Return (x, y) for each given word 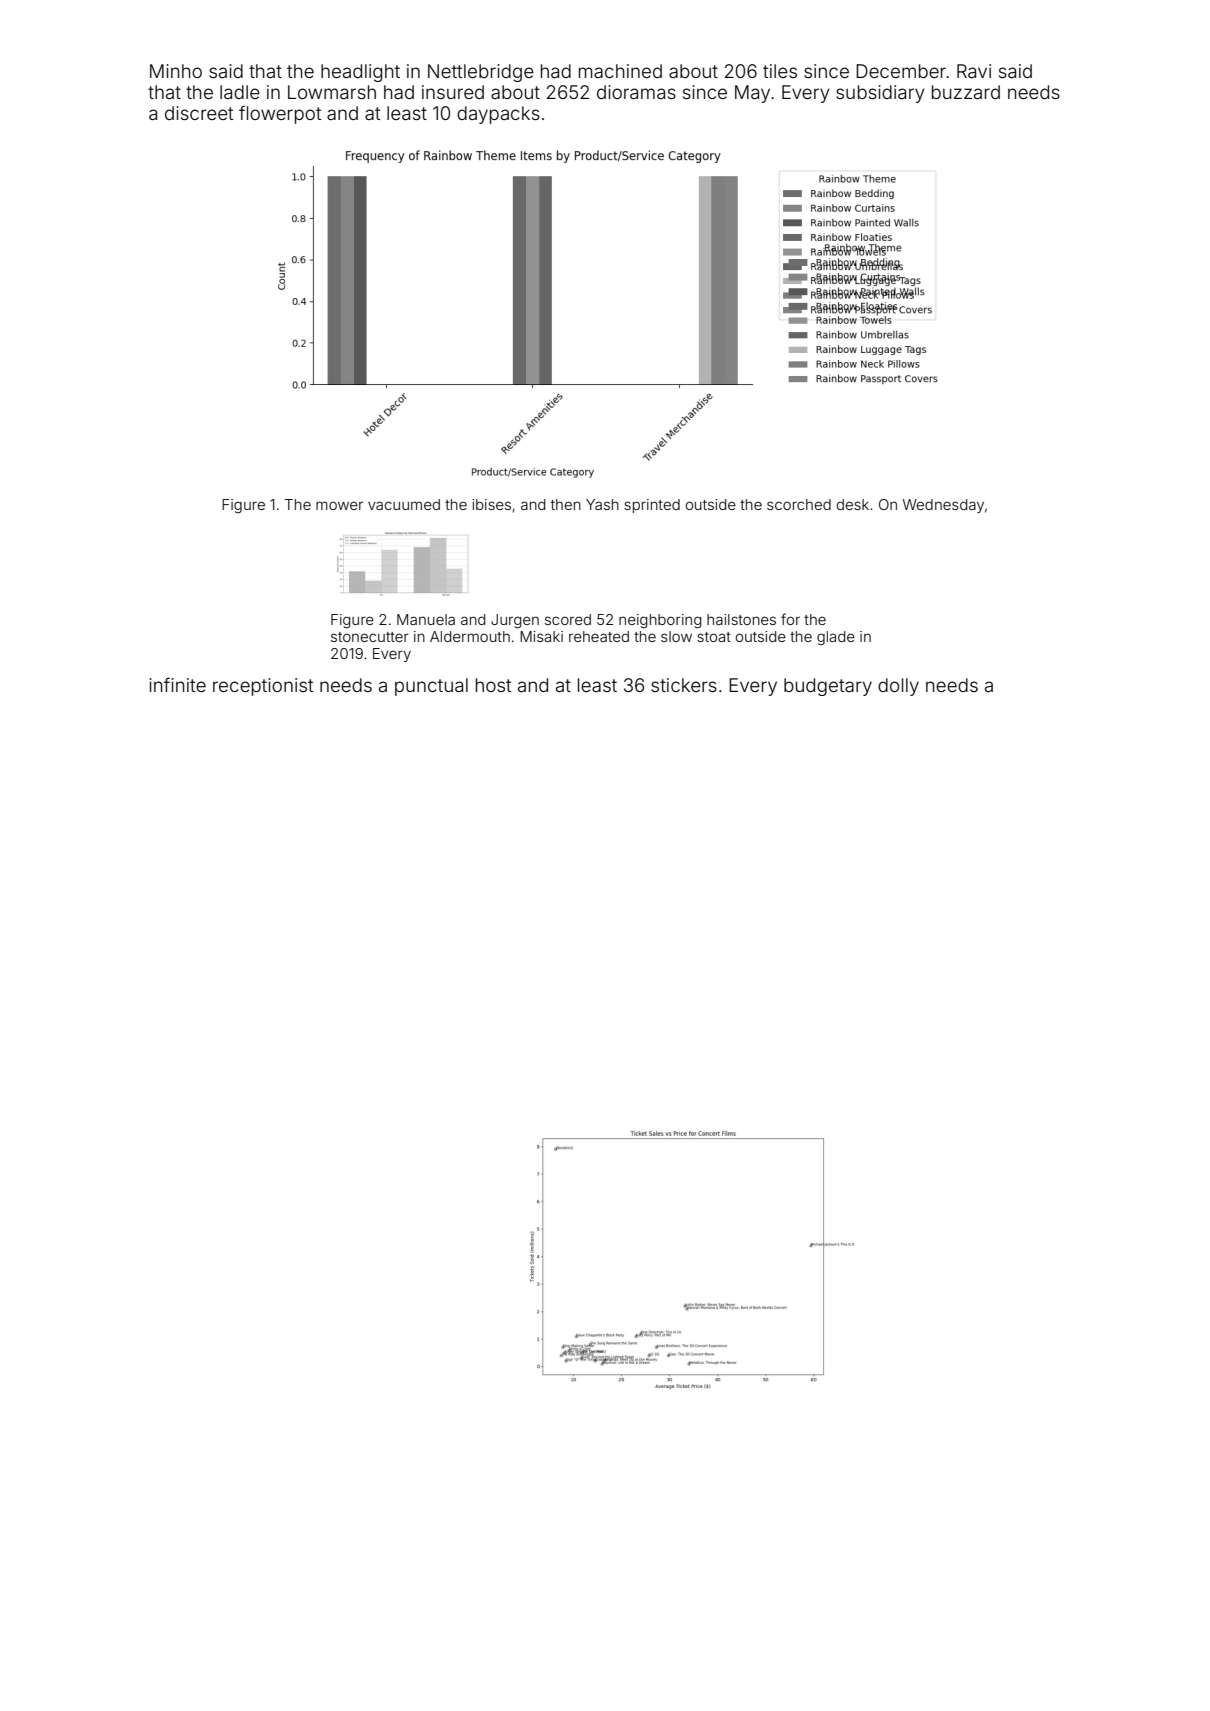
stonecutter (370, 637)
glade (836, 638)
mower (339, 505)
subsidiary (880, 94)
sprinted (652, 506)
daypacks (498, 115)
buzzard (966, 92)
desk (853, 504)
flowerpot (280, 114)
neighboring (660, 621)
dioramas (636, 92)
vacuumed (404, 504)
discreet (199, 113)
